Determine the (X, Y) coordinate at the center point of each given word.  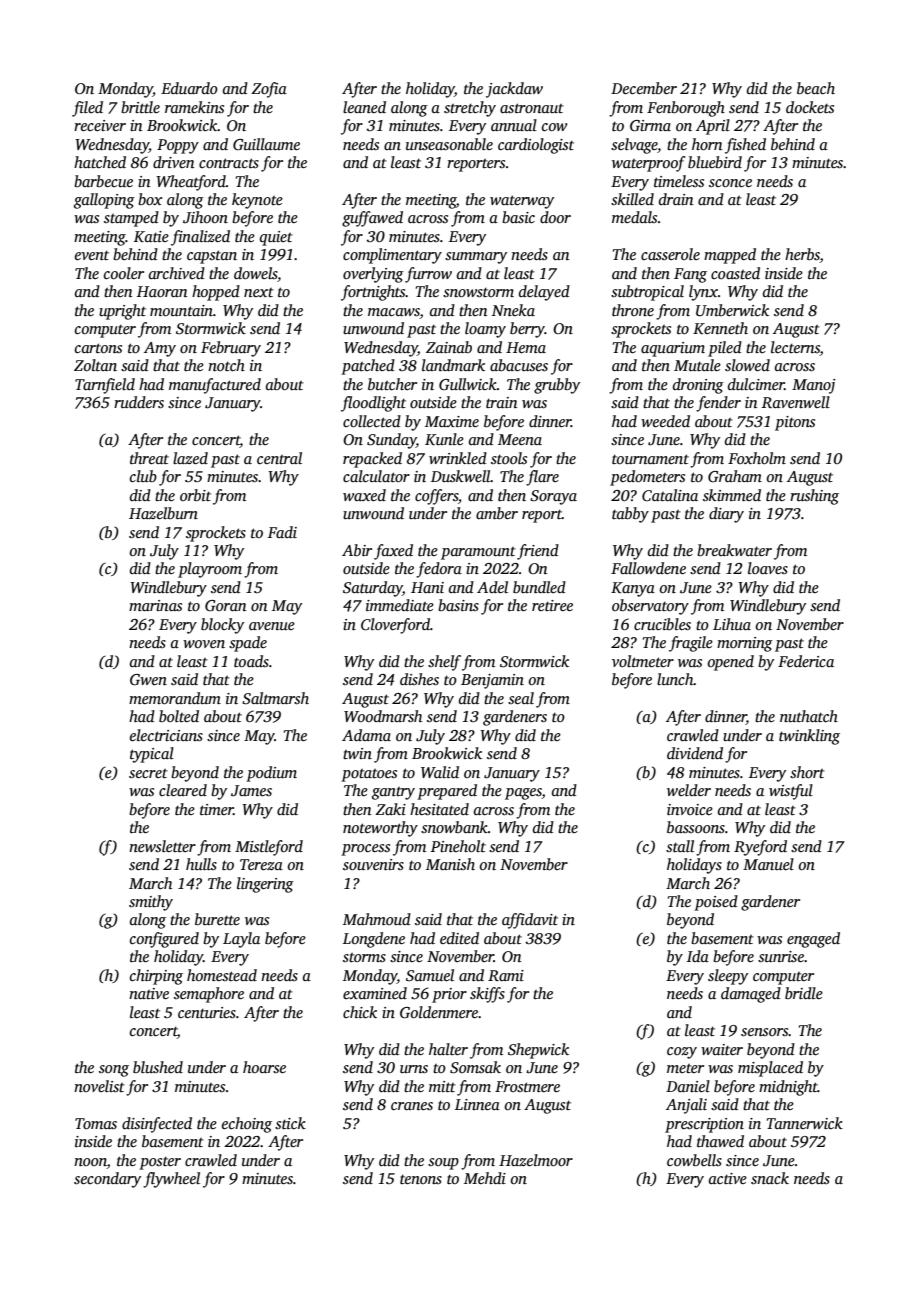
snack (770, 1178)
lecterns (795, 348)
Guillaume (266, 144)
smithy (151, 903)
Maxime (452, 421)
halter (448, 1049)
